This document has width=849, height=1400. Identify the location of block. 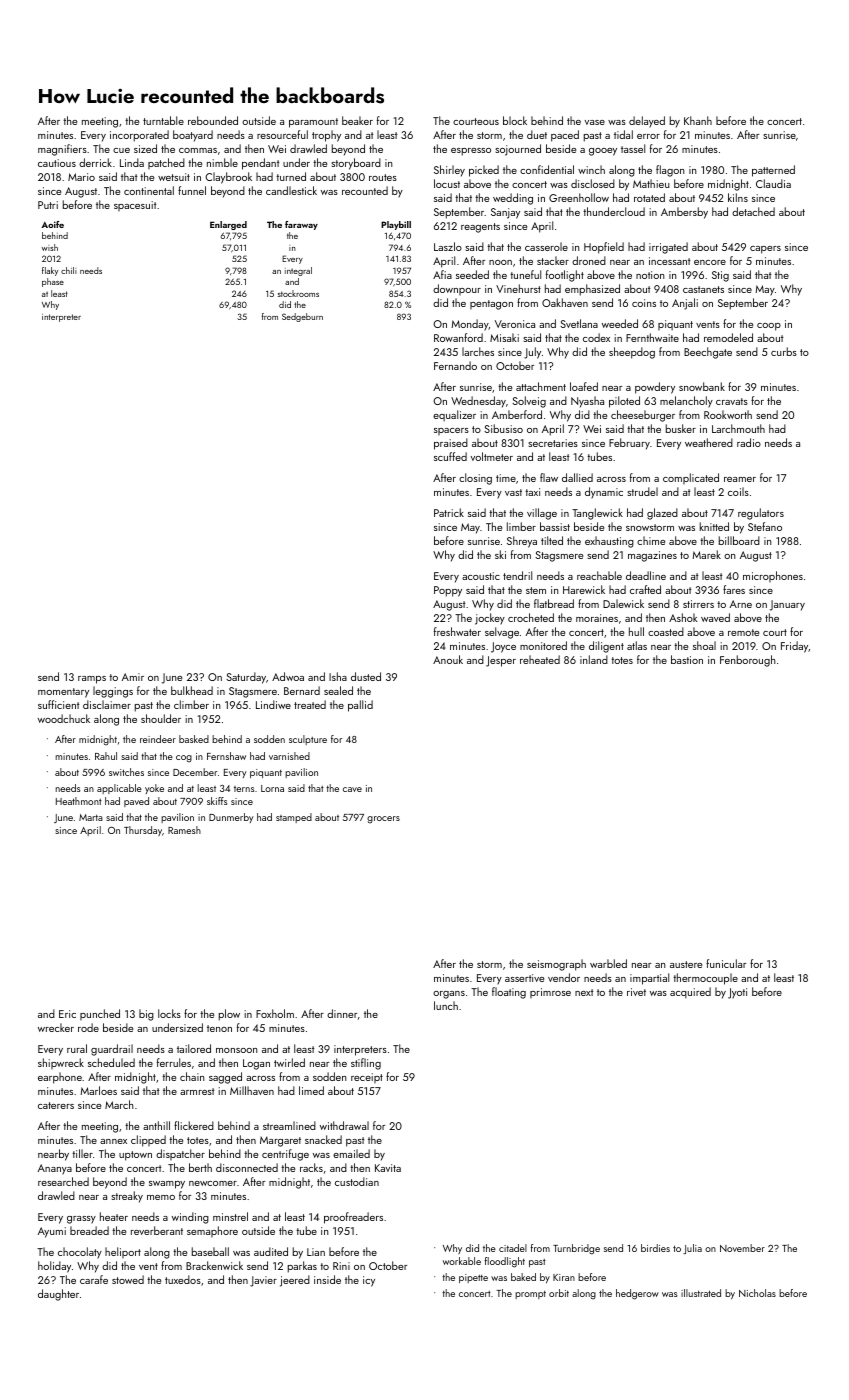
(515, 120).
